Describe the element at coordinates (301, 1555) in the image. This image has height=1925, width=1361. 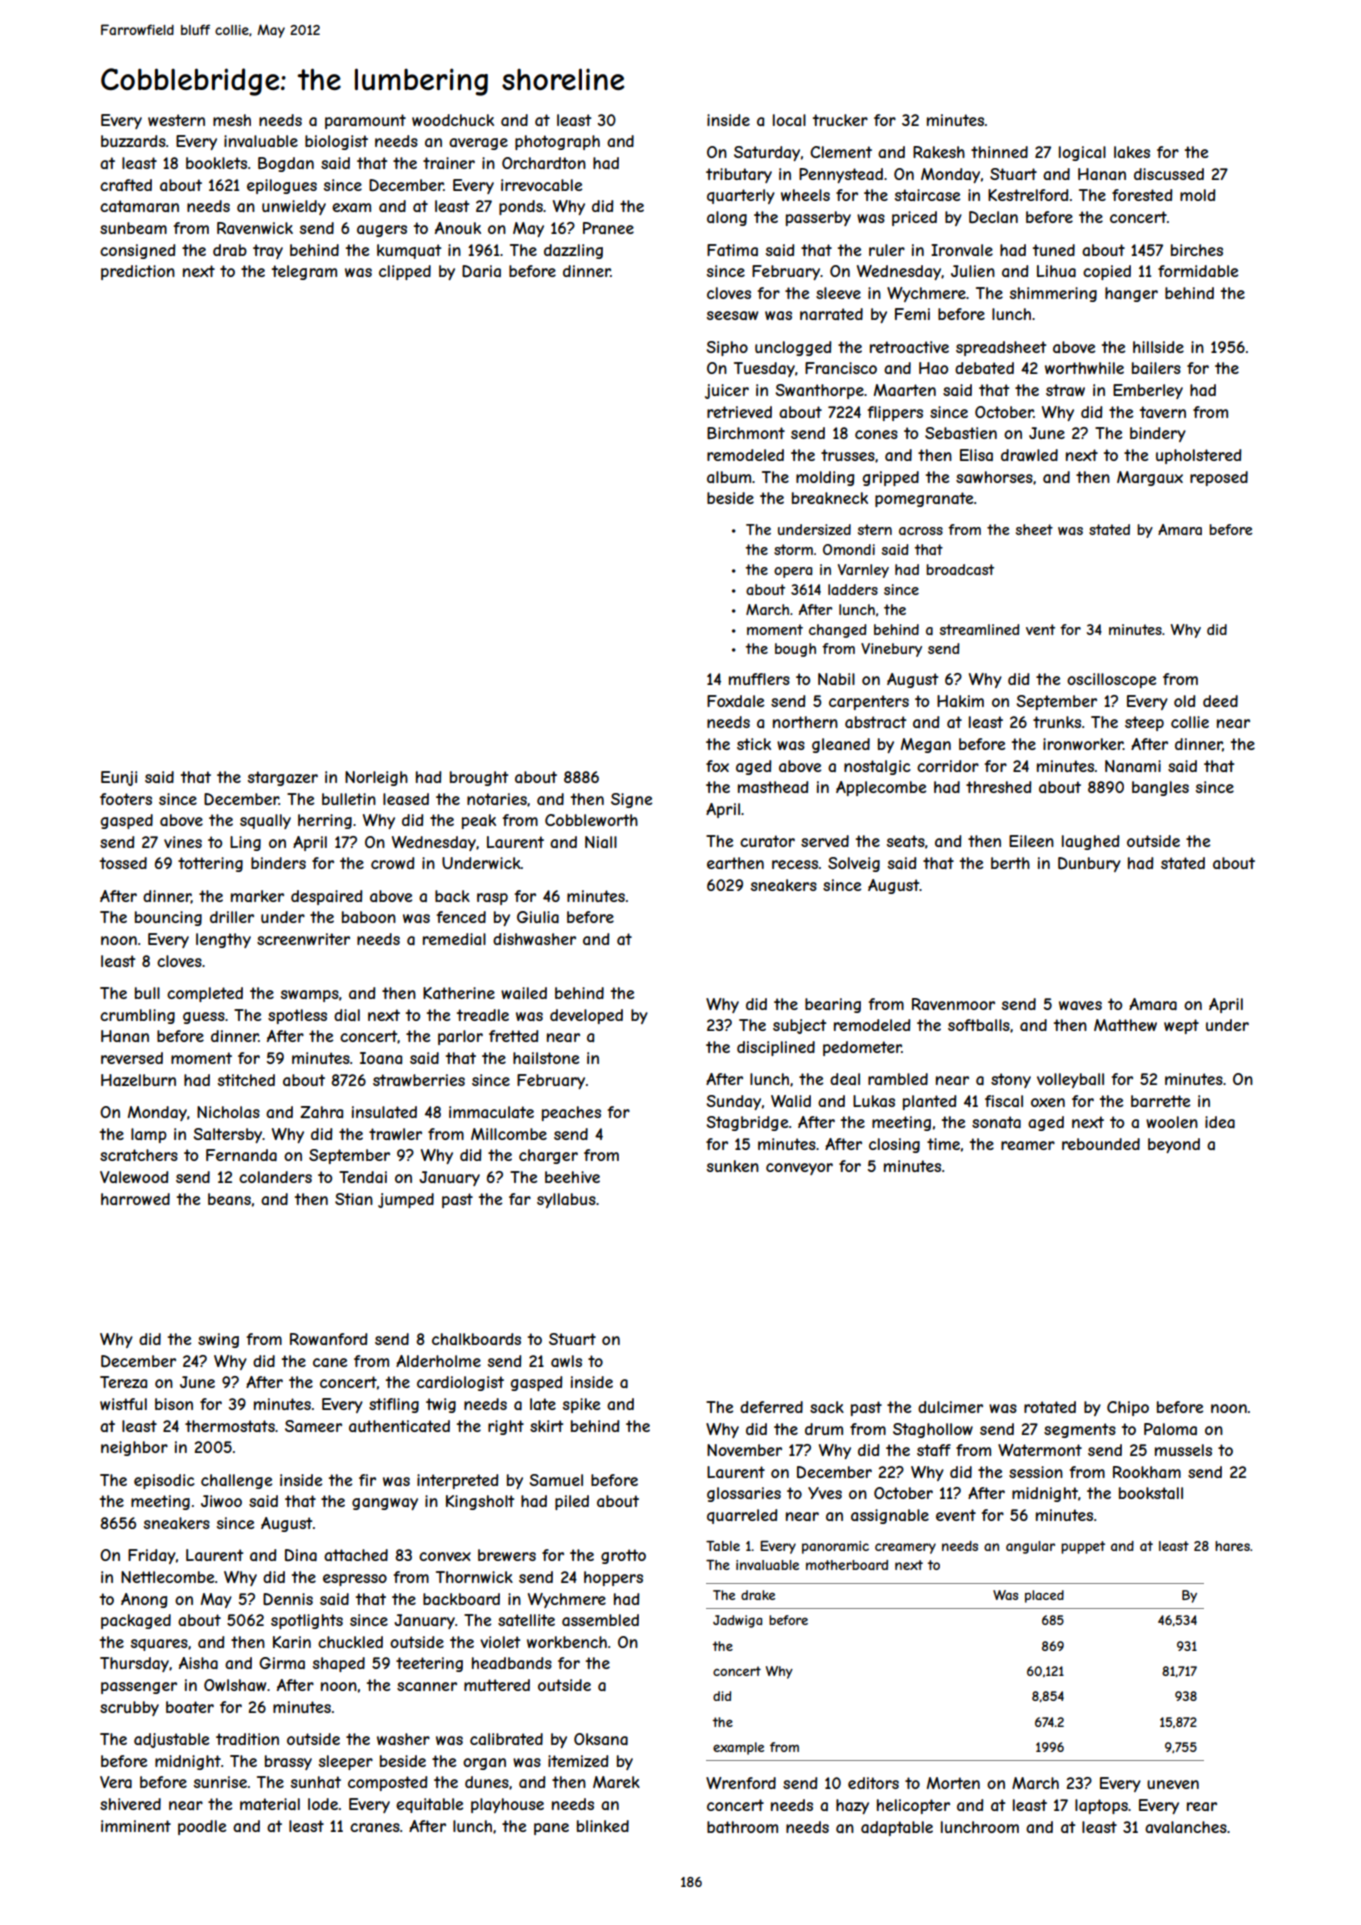
I see `Dina` at that location.
